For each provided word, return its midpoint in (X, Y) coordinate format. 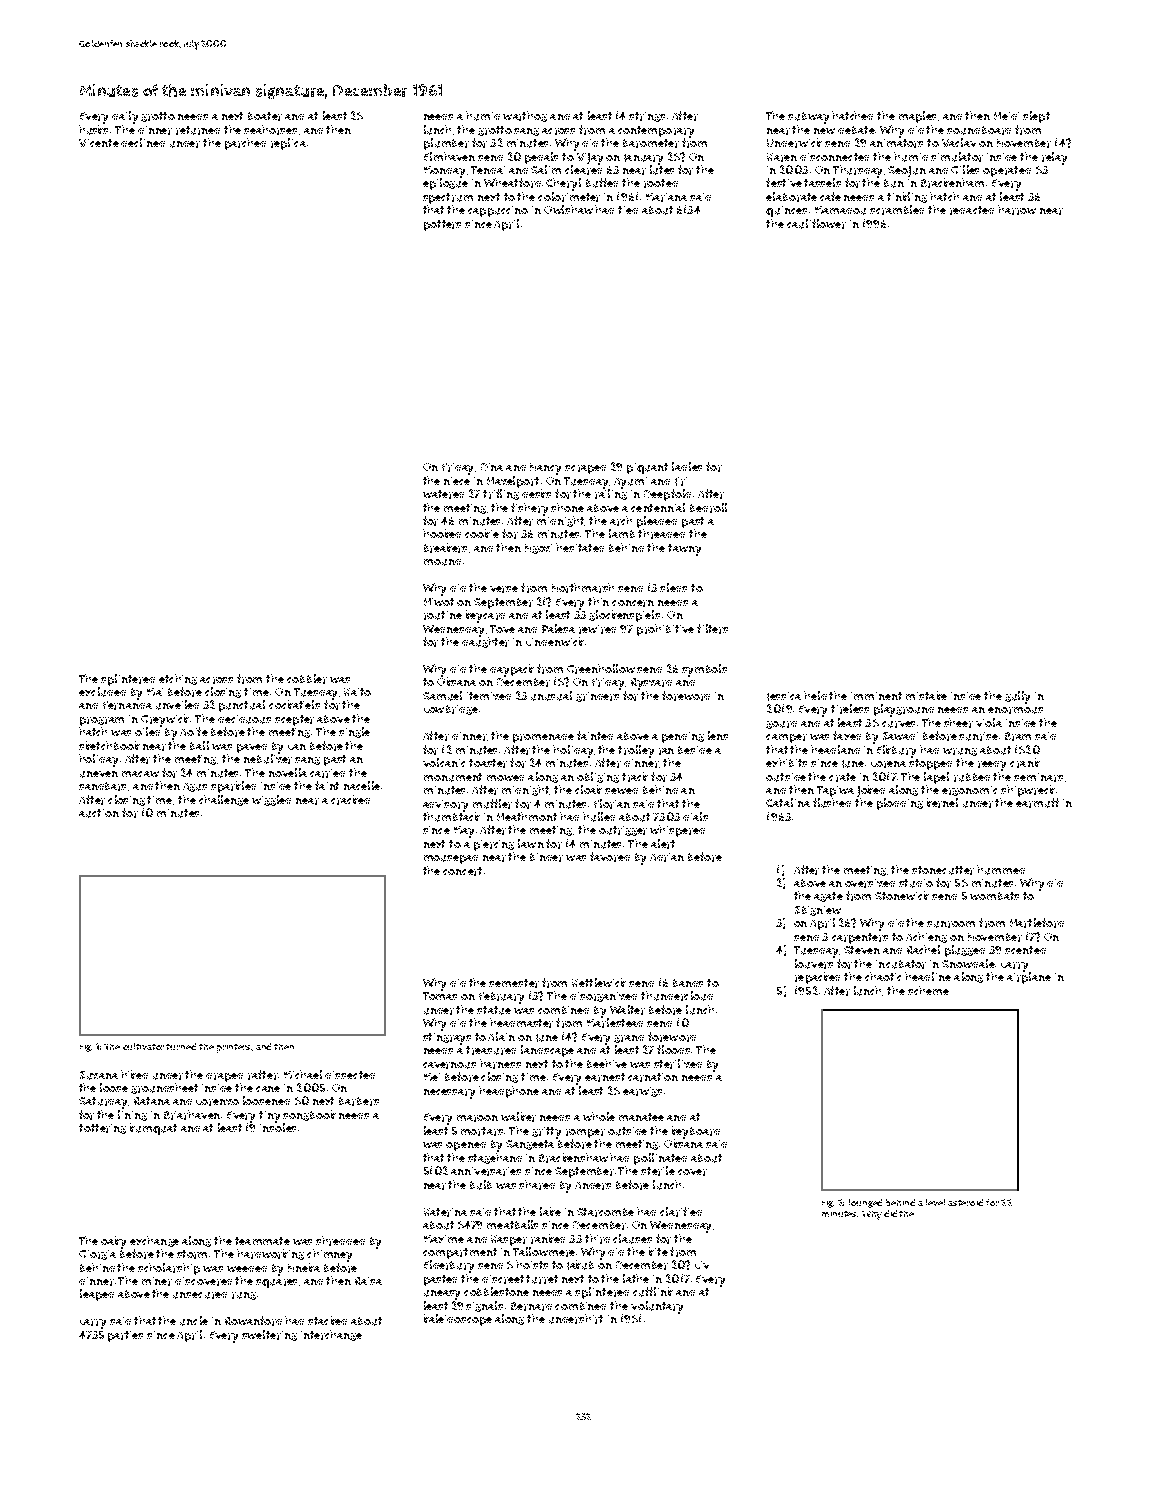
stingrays (447, 1039)
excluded (102, 692)
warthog (525, 116)
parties (125, 1336)
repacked (817, 978)
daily (125, 117)
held (815, 695)
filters (712, 629)
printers (233, 1048)
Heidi (1006, 116)
